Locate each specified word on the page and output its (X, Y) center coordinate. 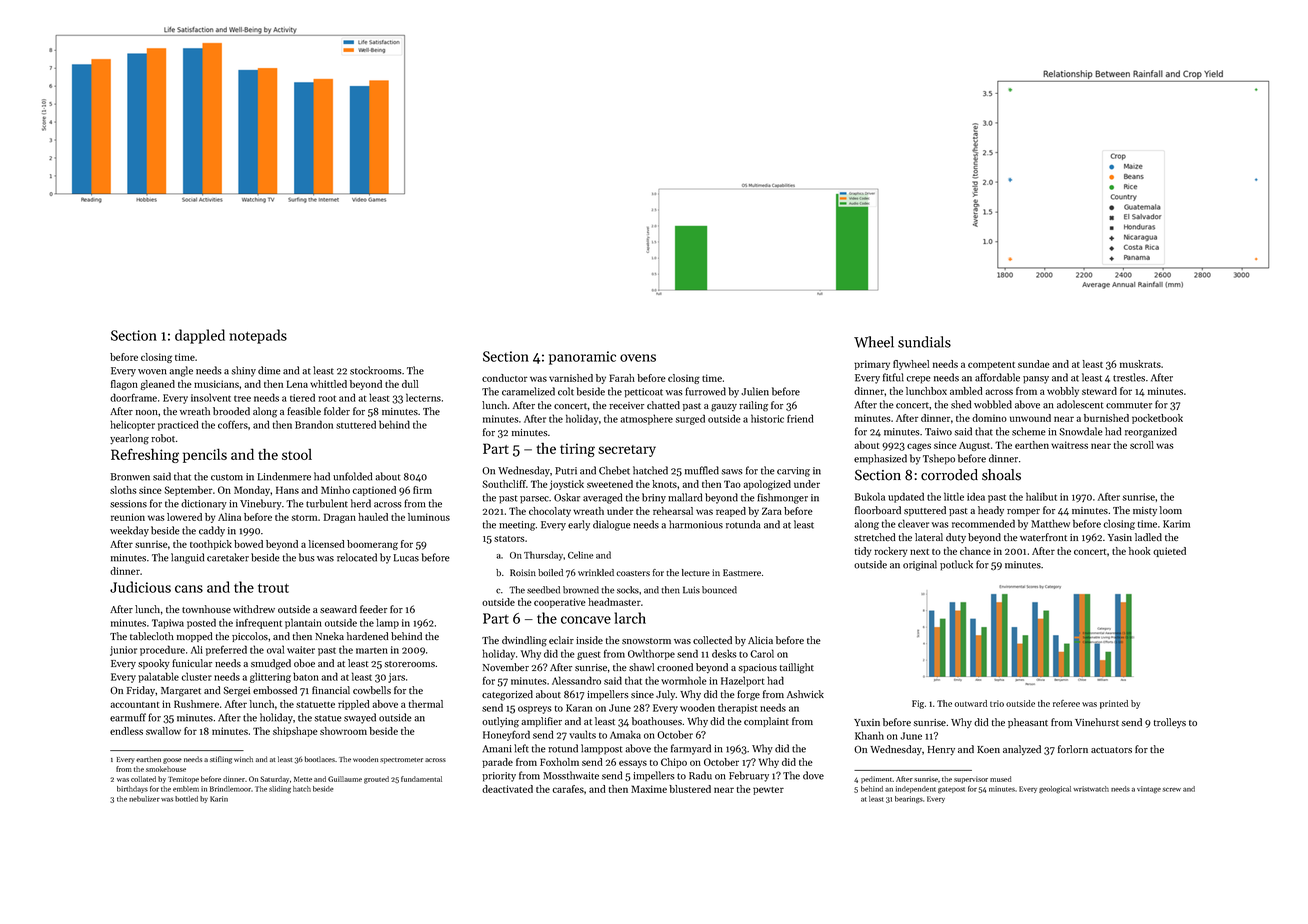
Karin (219, 799)
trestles (1129, 377)
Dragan (340, 518)
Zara (772, 511)
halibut (1041, 496)
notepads (258, 336)
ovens (638, 358)
